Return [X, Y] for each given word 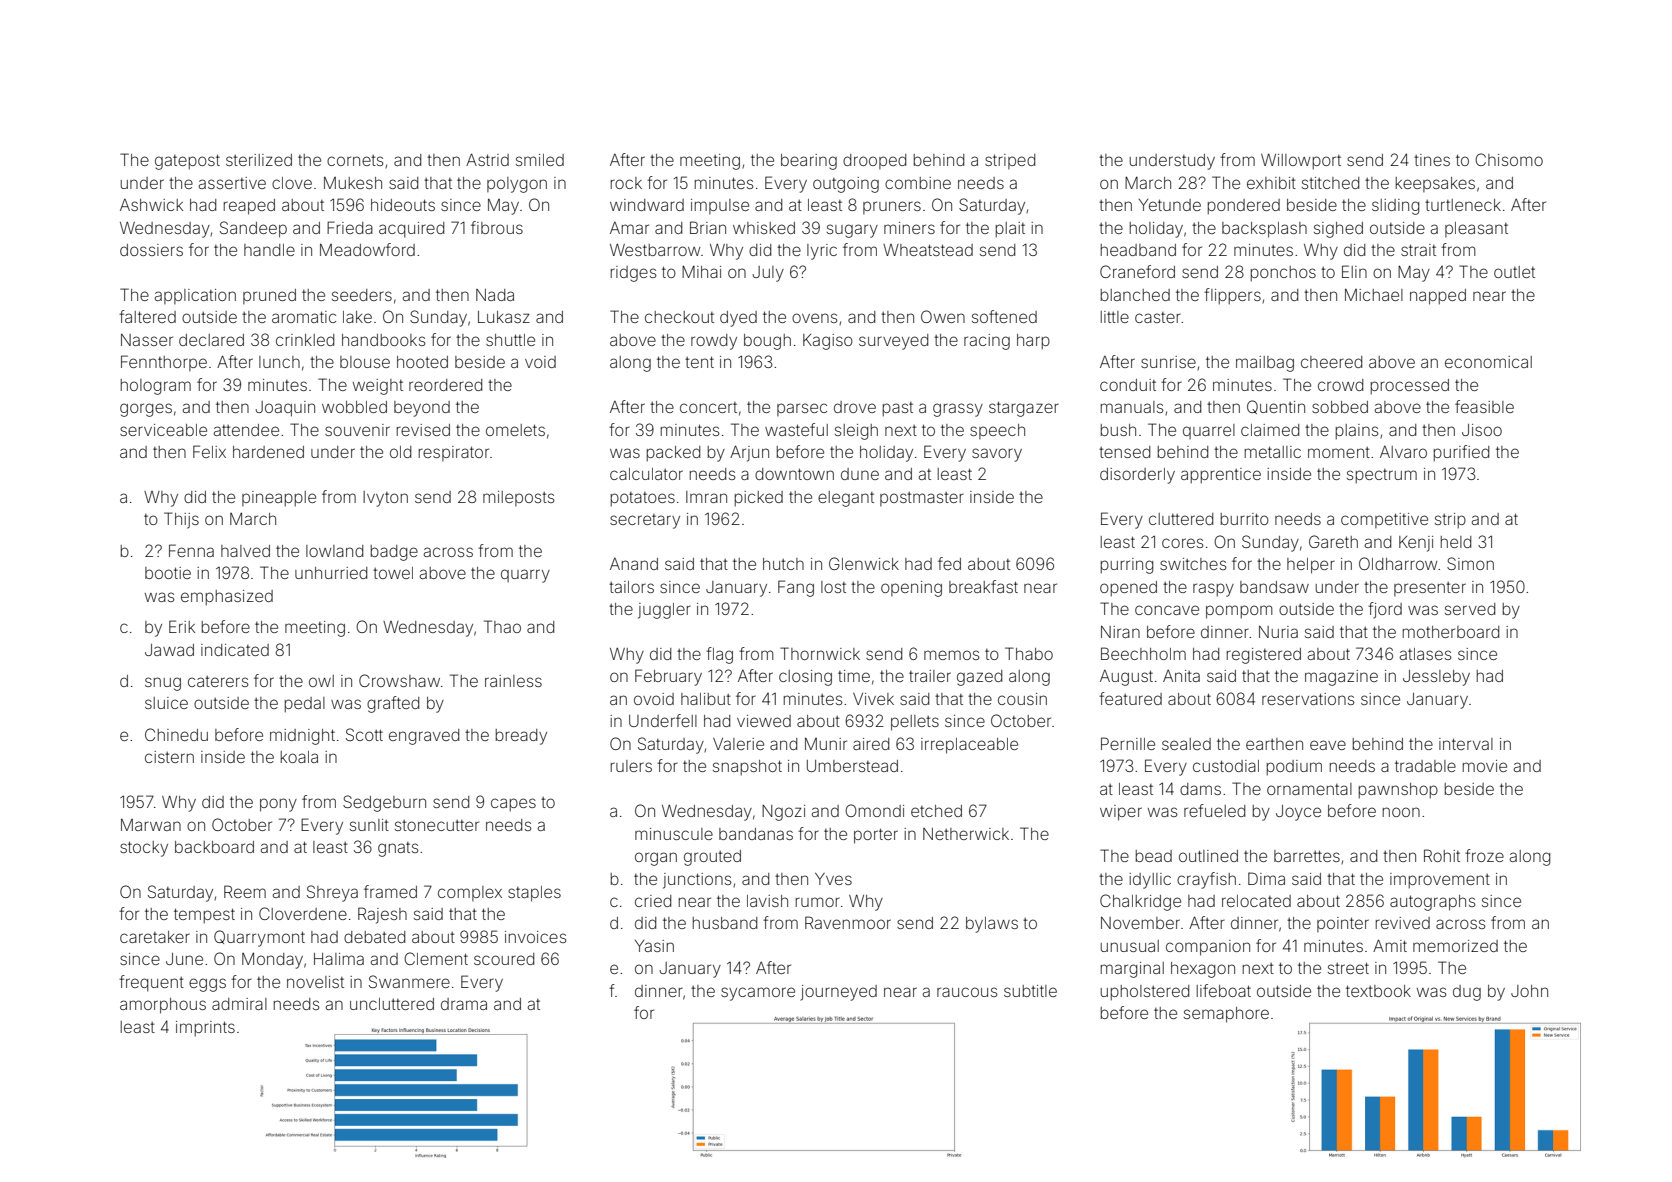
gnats [398, 849]
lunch [279, 362]
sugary [852, 231]
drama [464, 1004]
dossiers [151, 250]
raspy [1213, 590]
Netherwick [966, 834]
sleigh [856, 432]
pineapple [279, 499]
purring [1127, 566]
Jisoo [1482, 430]
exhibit [1271, 183]
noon [1401, 812]
